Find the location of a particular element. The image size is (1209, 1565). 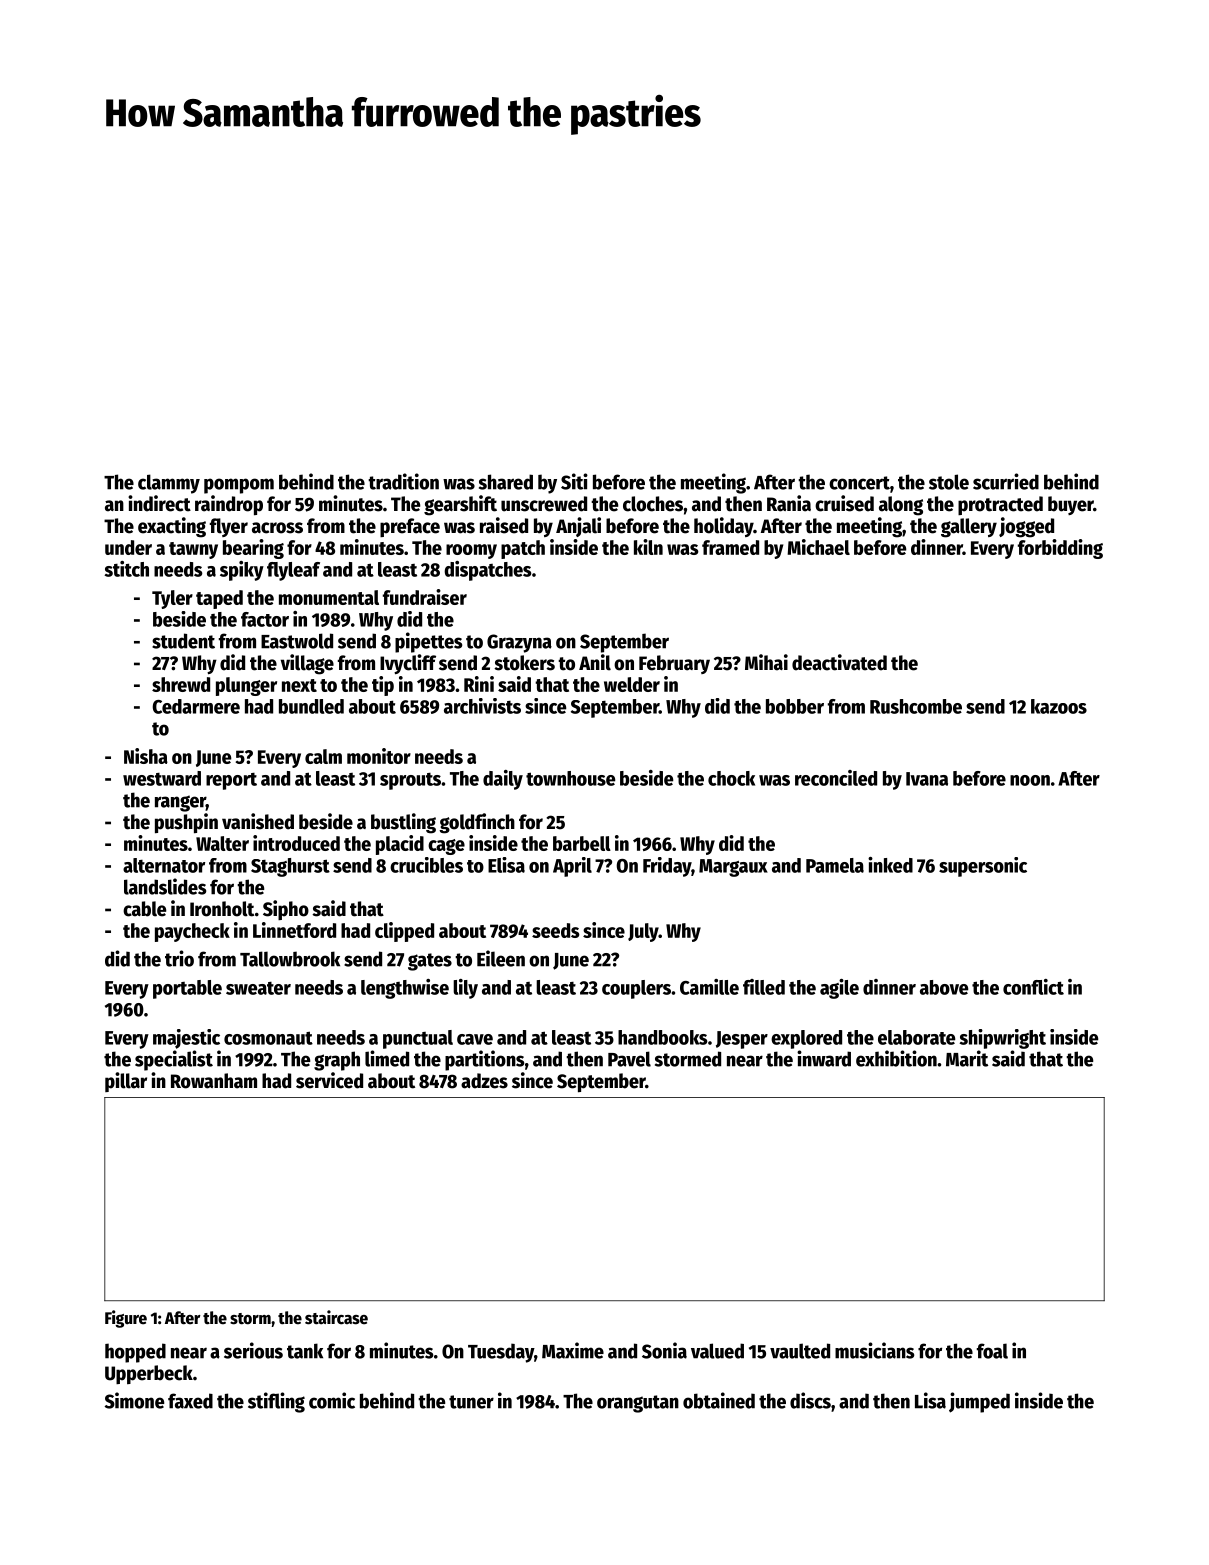

serious is located at coordinates (253, 1350).
